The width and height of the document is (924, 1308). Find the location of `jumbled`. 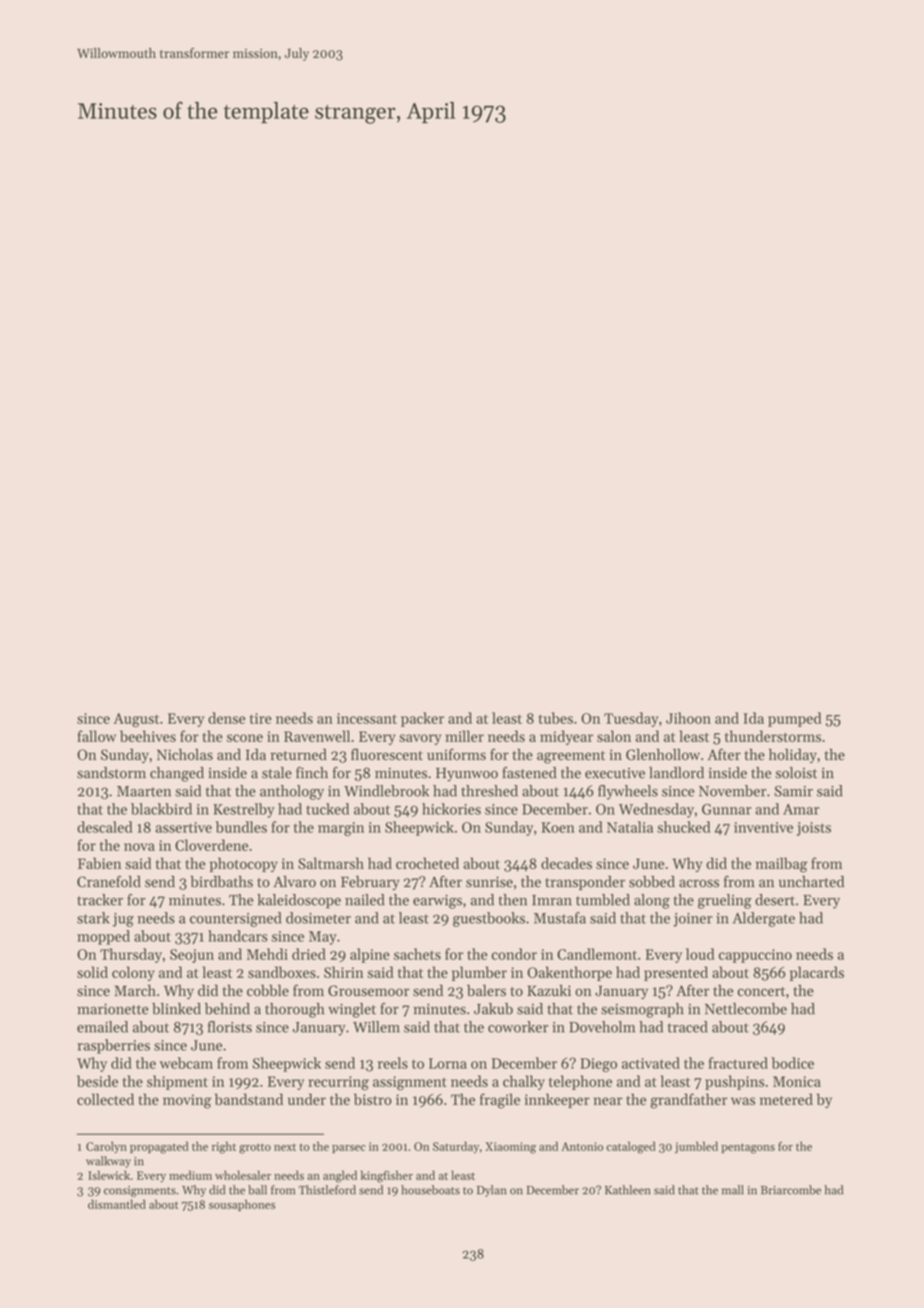

jumbled is located at coordinates (696, 1147).
